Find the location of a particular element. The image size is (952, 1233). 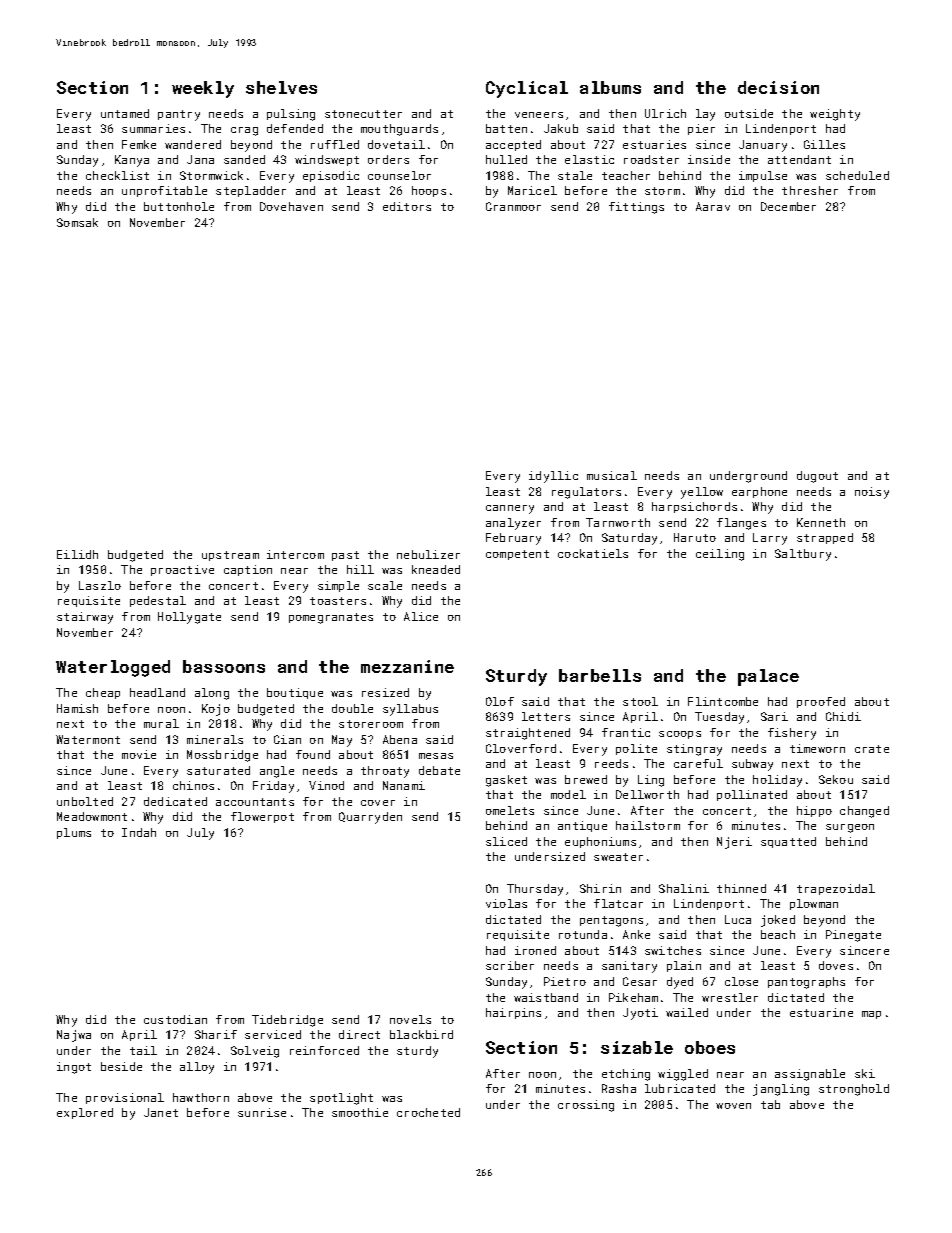

ironed is located at coordinates (535, 950).
